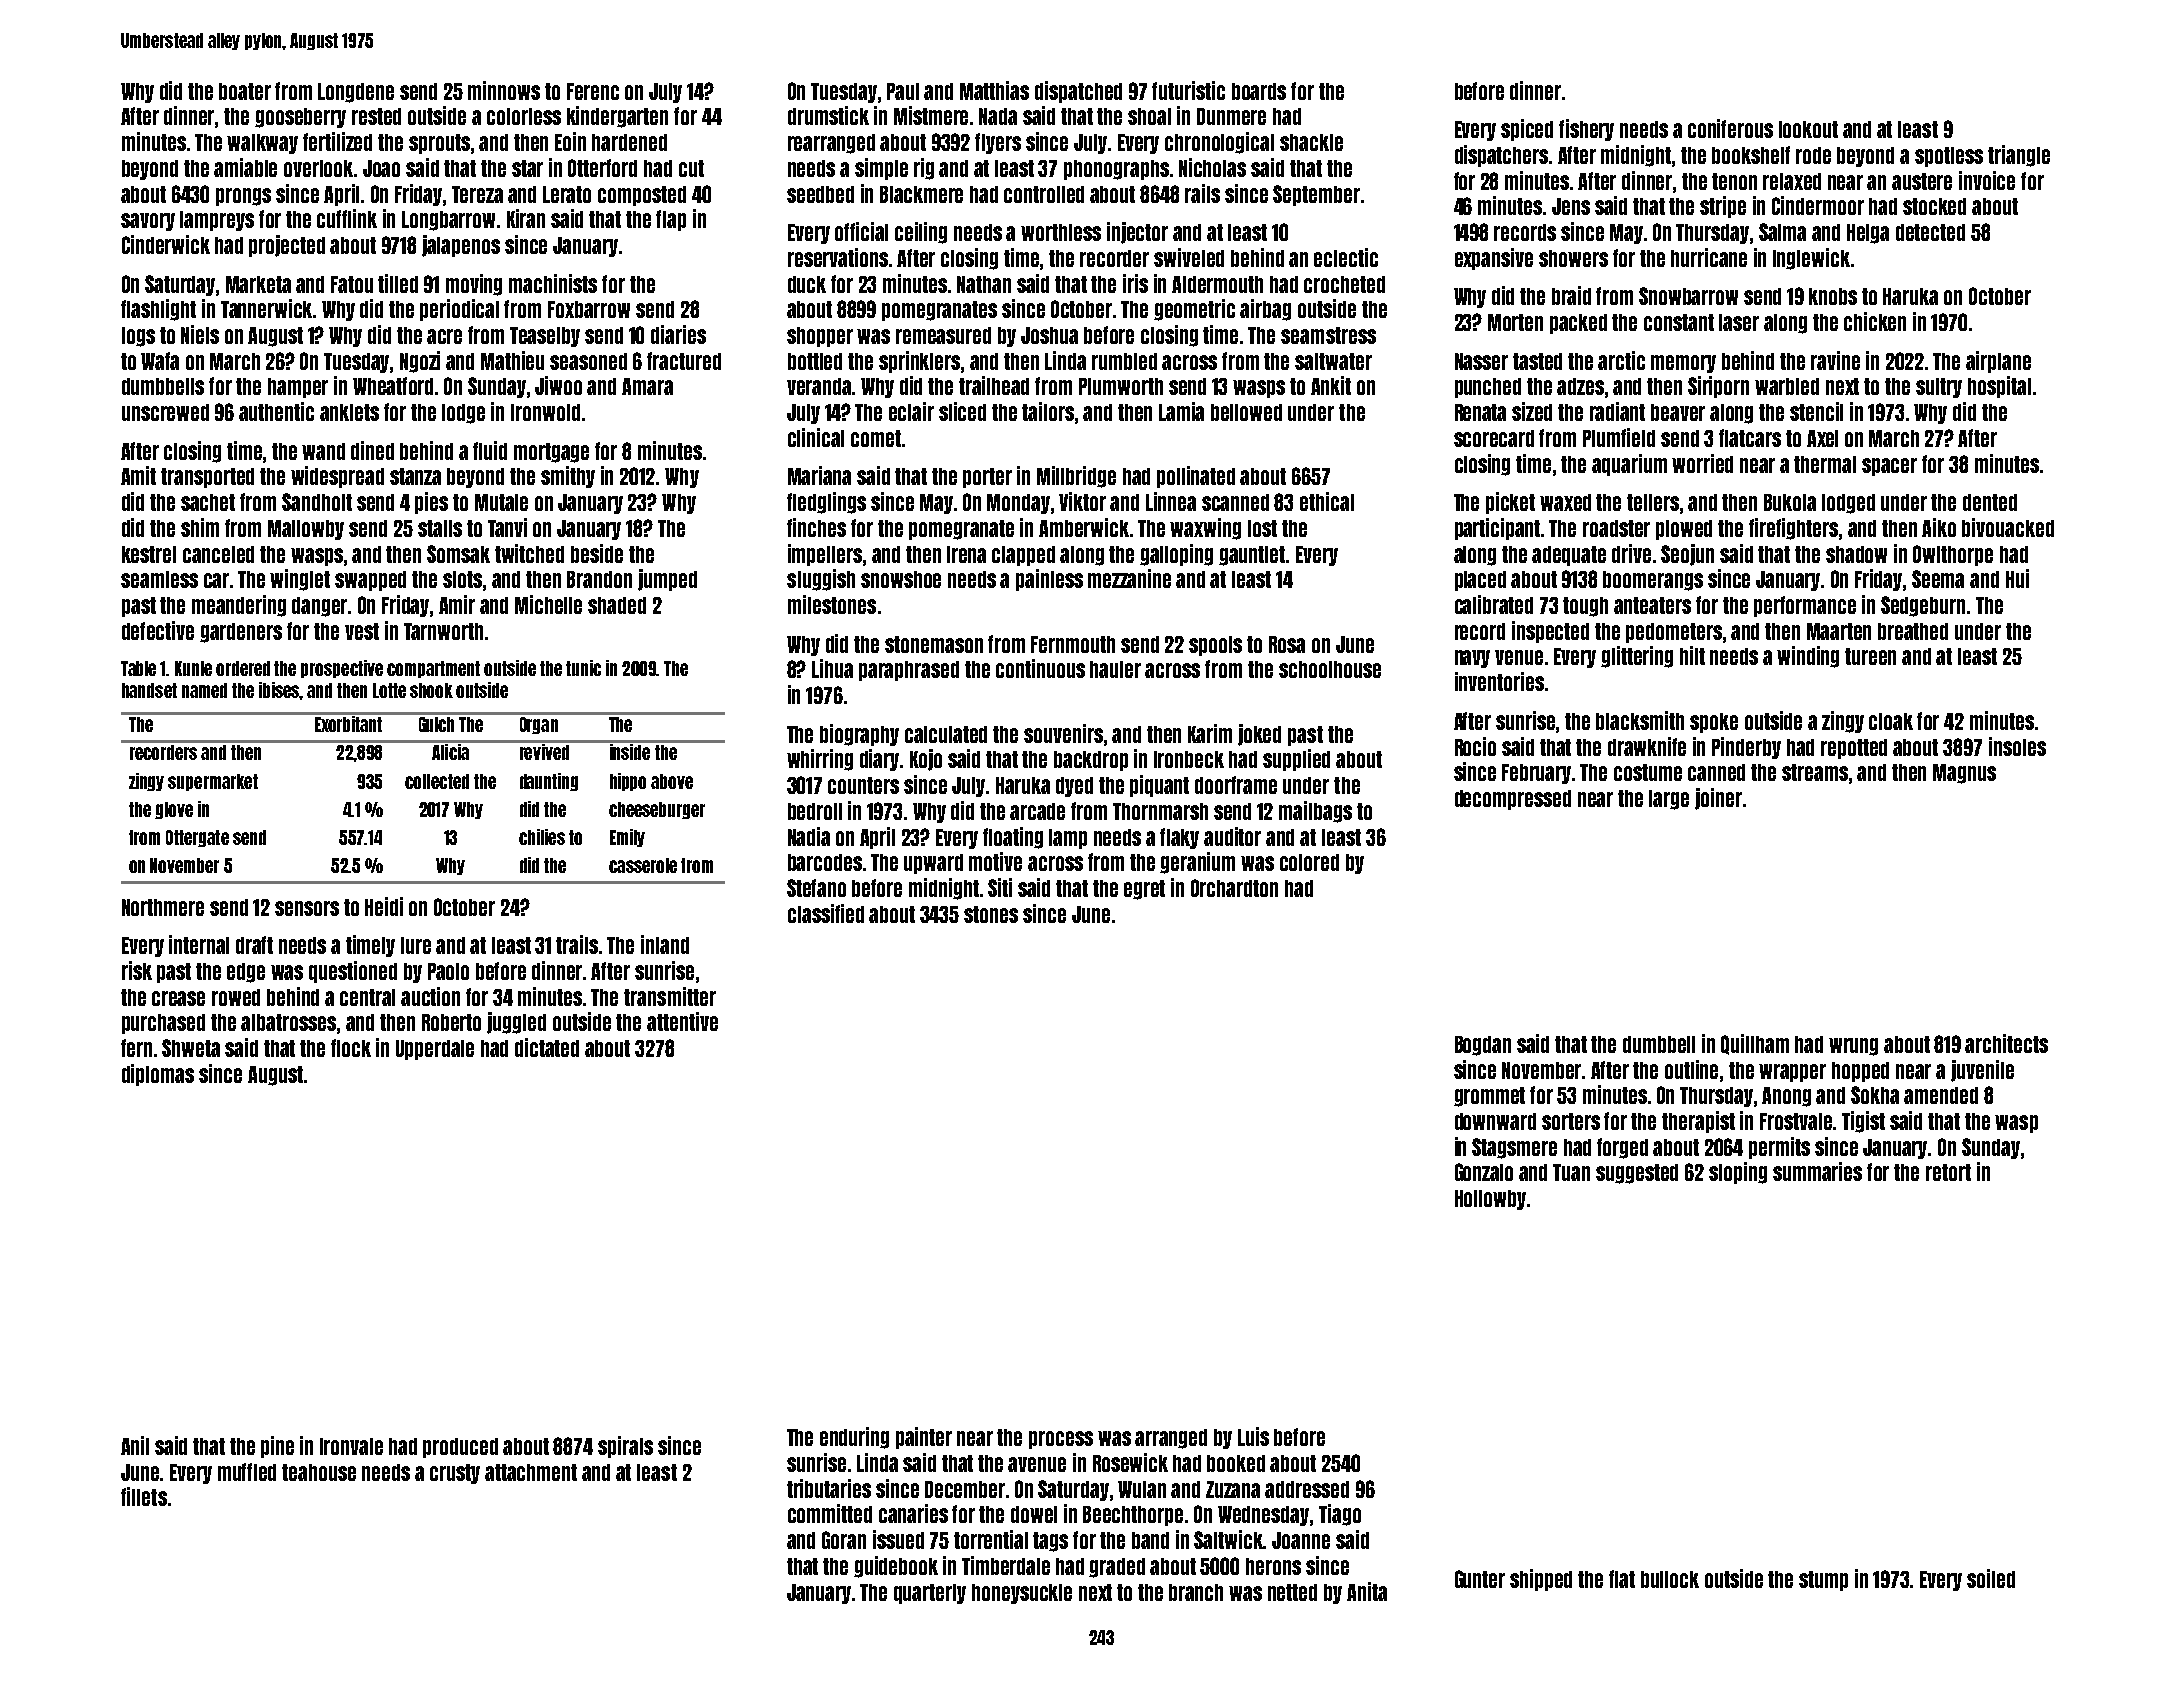 This image has width=2178, height=1683. Describe the element at coordinates (460, 1448) in the image. I see `produced` at that location.
